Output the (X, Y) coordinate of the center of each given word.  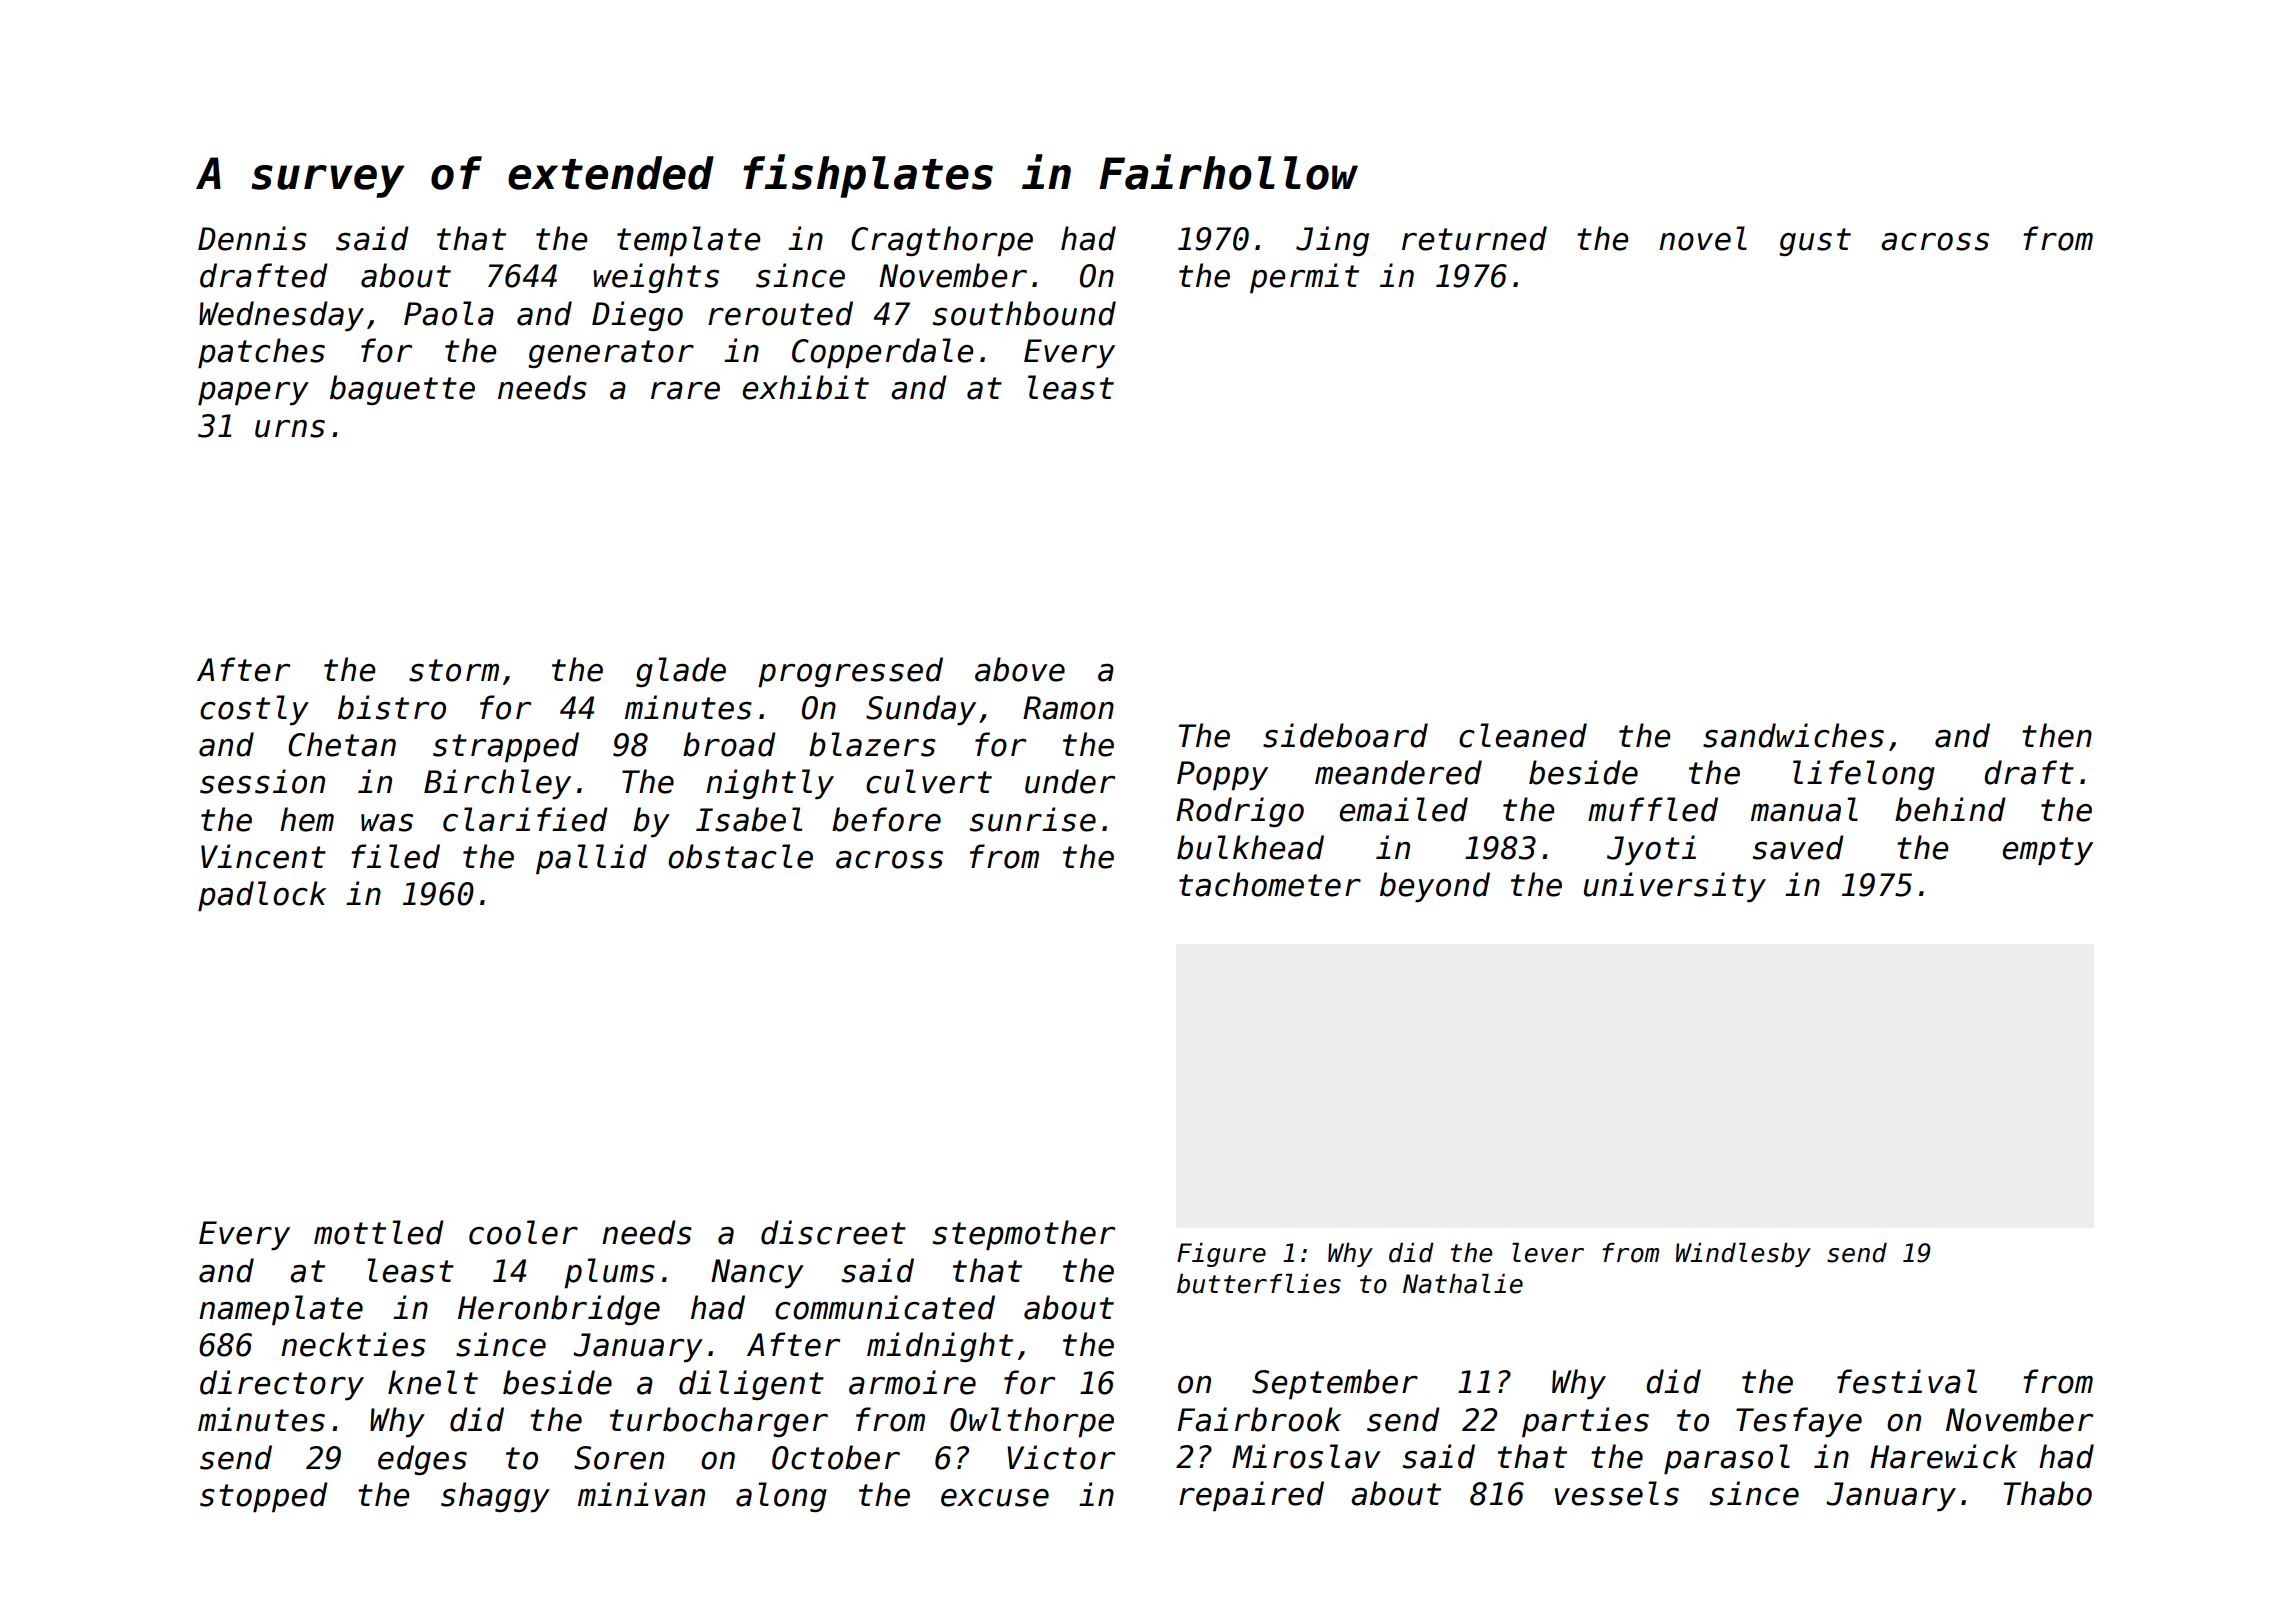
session (262, 781)
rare (685, 391)
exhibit (805, 387)
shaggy (495, 1497)
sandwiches (1793, 735)
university (1675, 887)
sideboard (1345, 735)
